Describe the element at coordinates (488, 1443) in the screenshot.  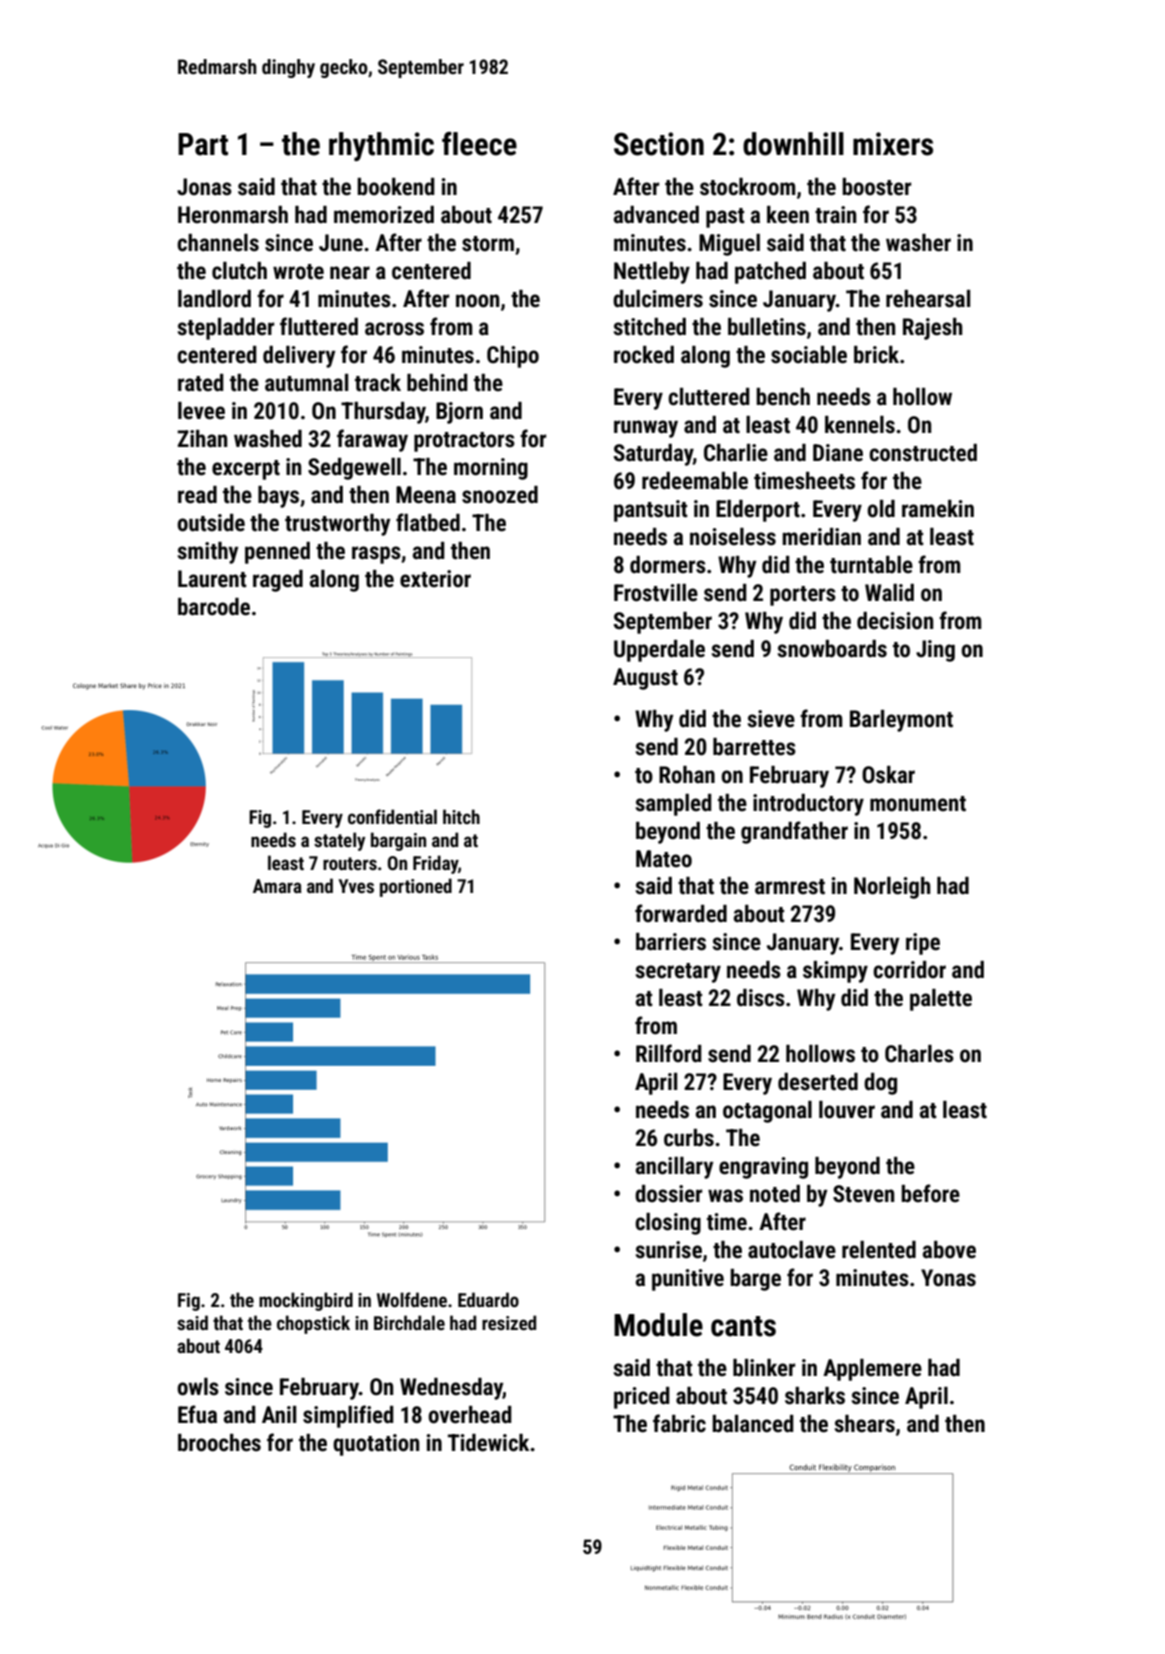
I see `Tidewick` at that location.
